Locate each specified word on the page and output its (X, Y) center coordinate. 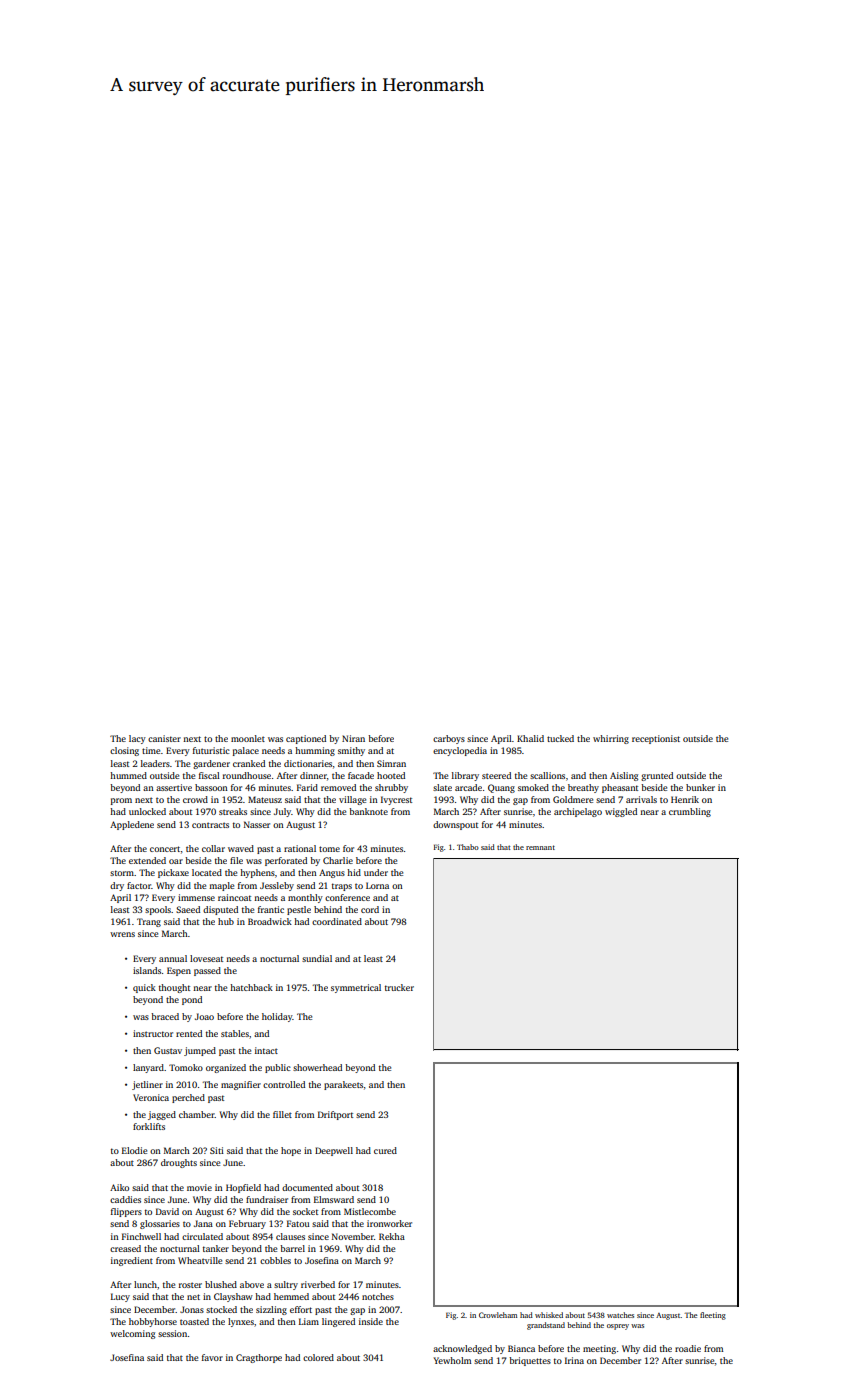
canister (164, 738)
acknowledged (462, 1349)
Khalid (530, 738)
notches (378, 1296)
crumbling (690, 812)
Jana (203, 1223)
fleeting (713, 1316)
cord (370, 909)
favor (212, 1357)
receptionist (656, 739)
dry (117, 886)
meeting (599, 1349)
